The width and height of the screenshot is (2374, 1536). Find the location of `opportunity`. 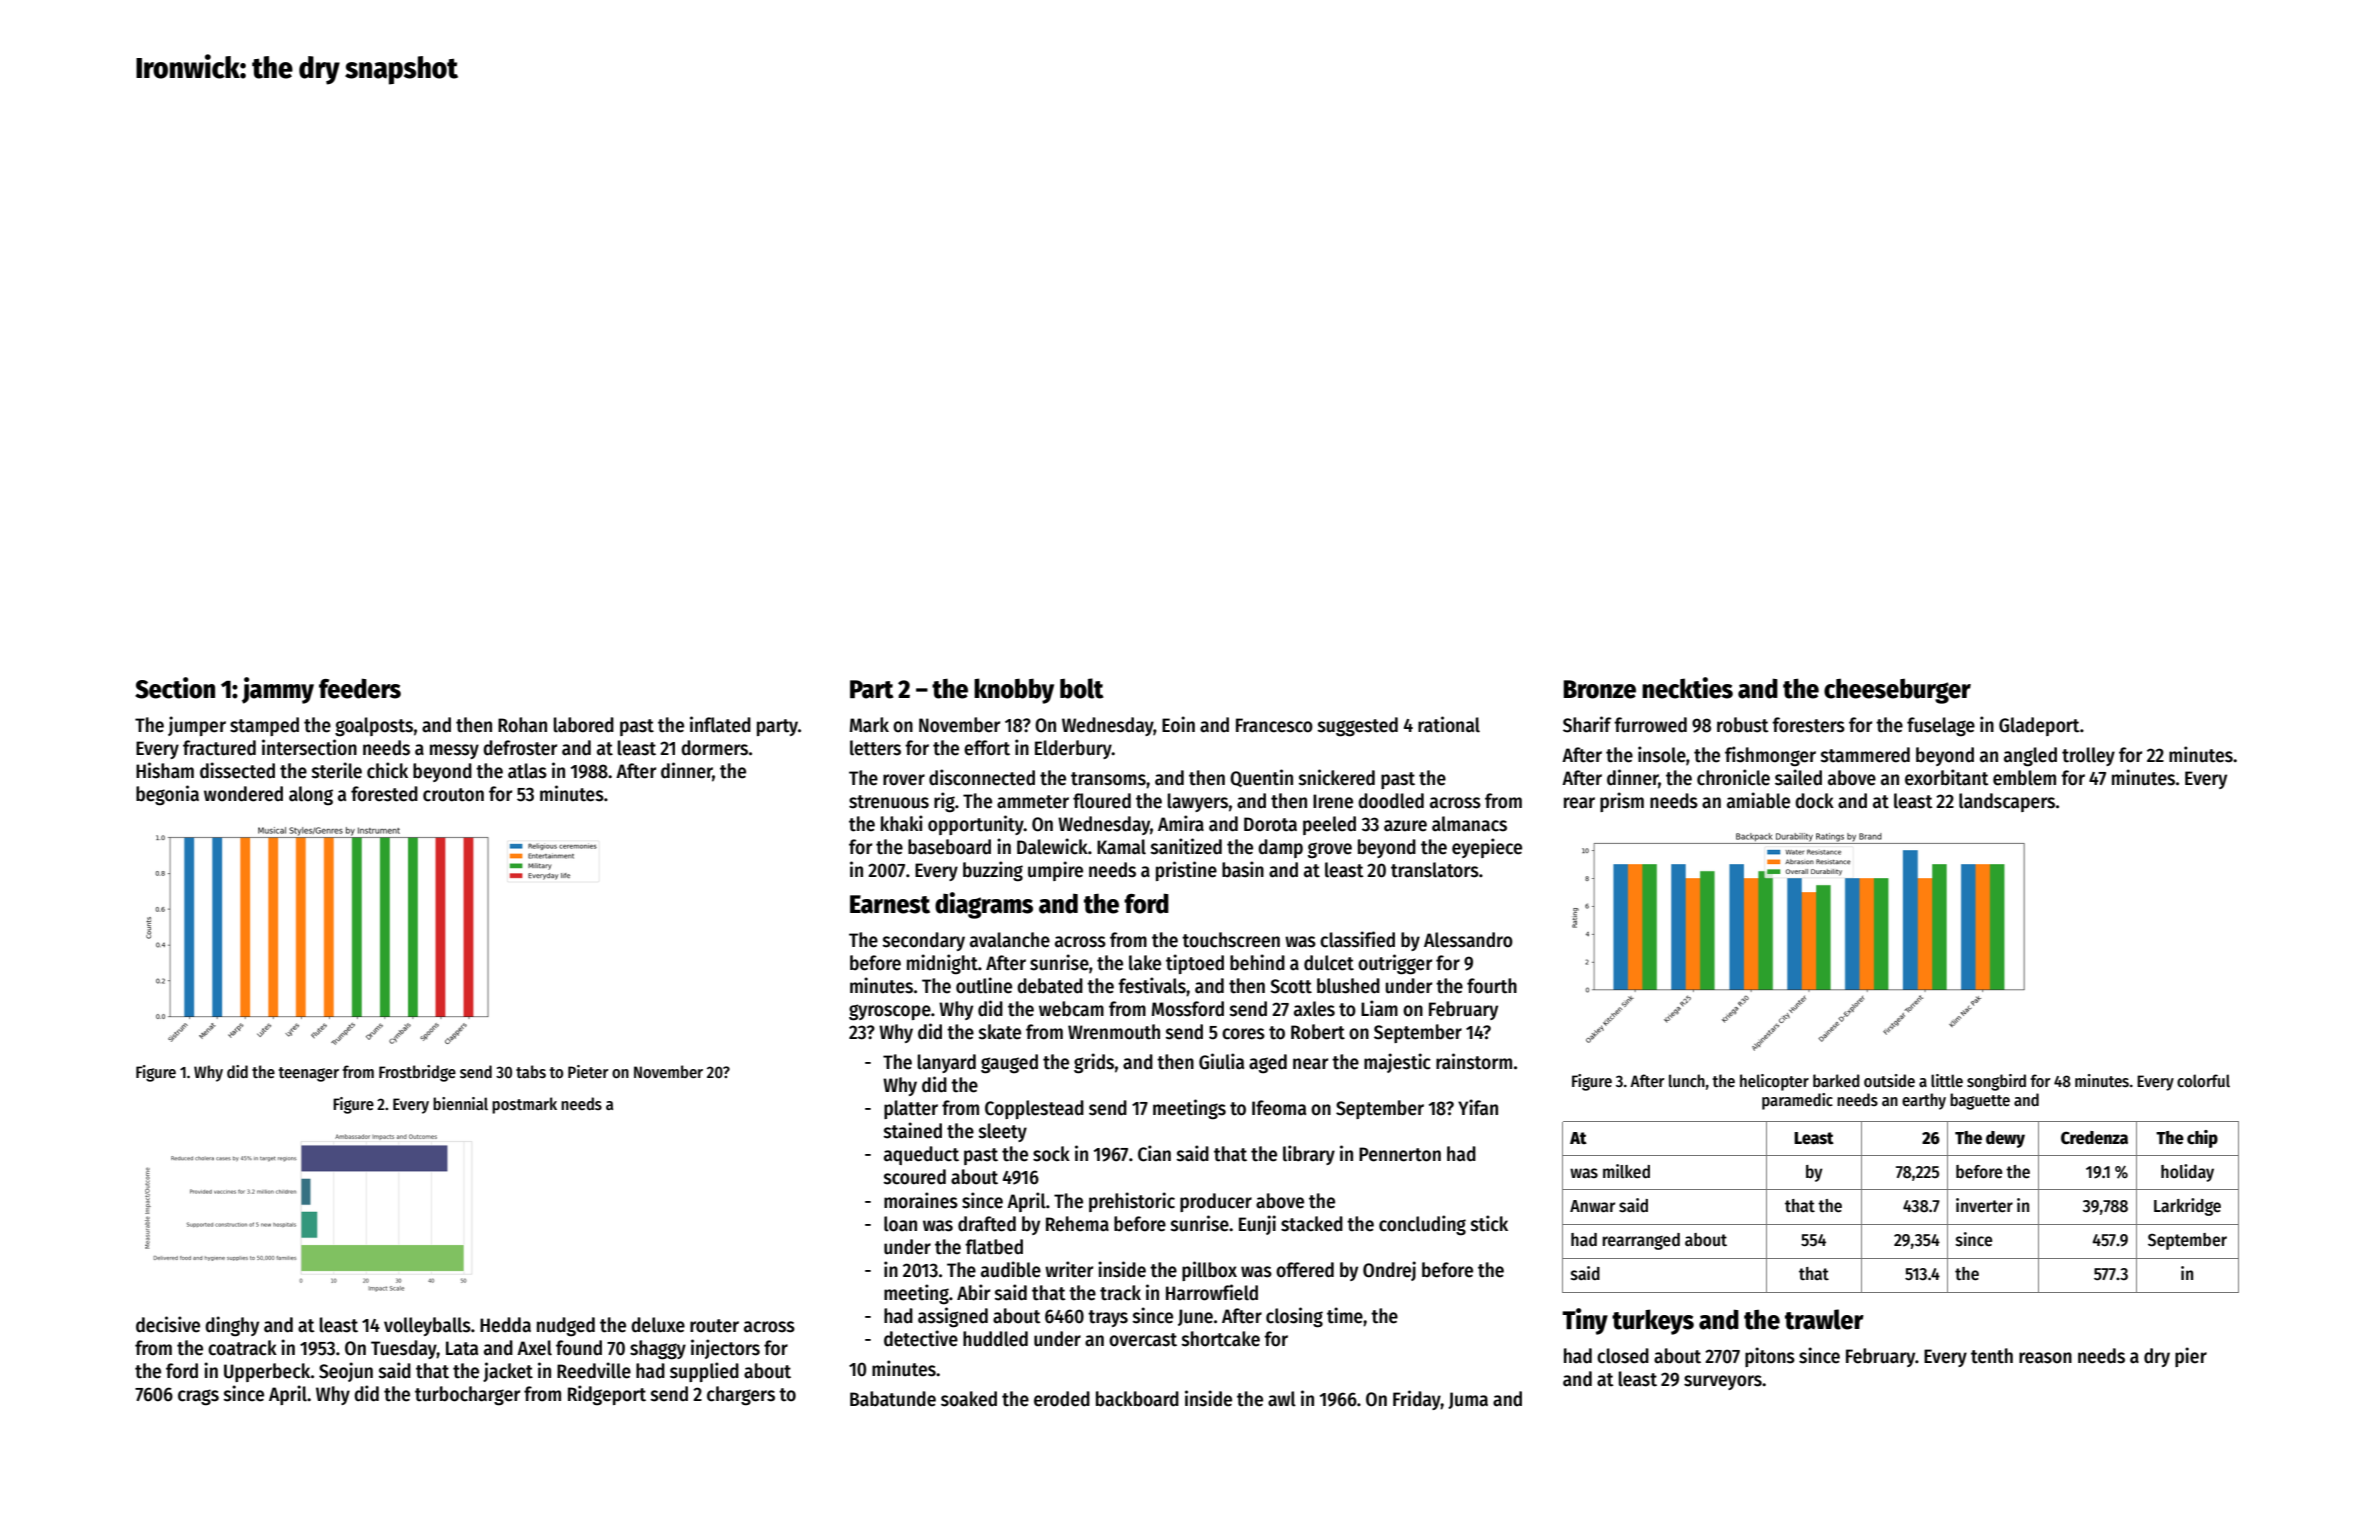

opportunity is located at coordinates (976, 825).
